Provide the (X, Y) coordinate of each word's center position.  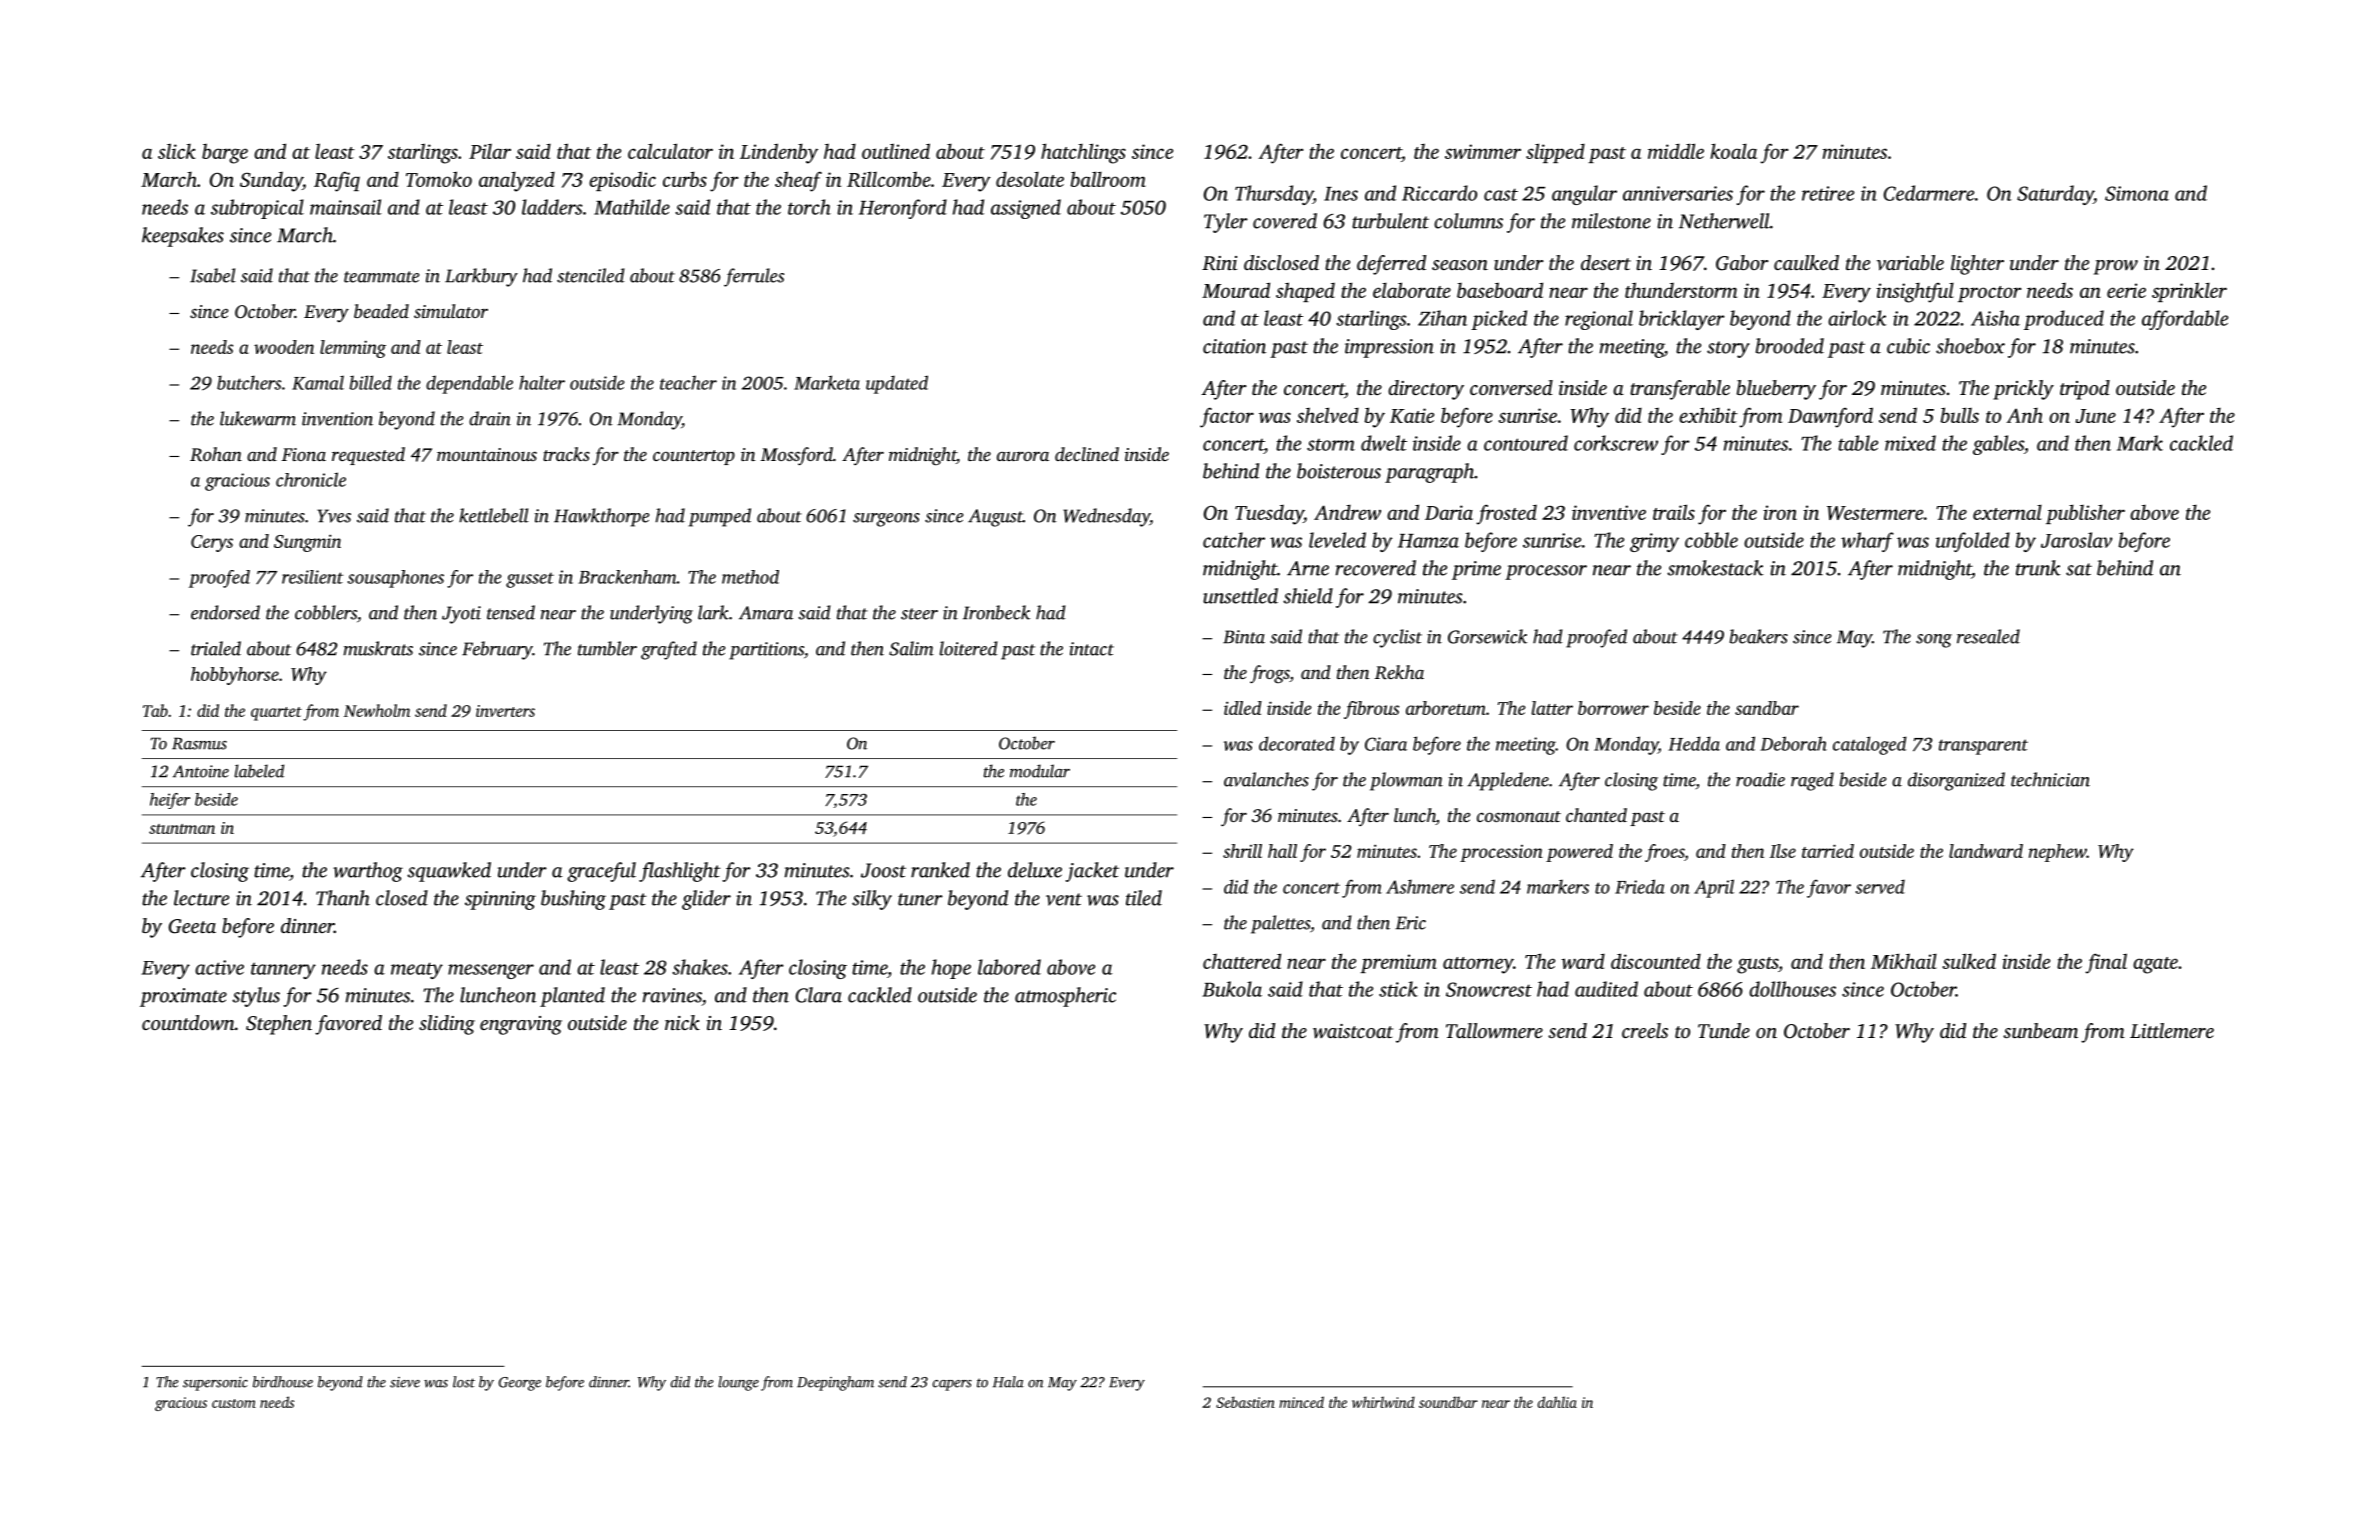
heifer (170, 801)
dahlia (1557, 1402)
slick (177, 151)
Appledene (1508, 781)
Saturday (2055, 195)
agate (2155, 965)
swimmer (1483, 151)
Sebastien (1245, 1402)
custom (234, 1403)
